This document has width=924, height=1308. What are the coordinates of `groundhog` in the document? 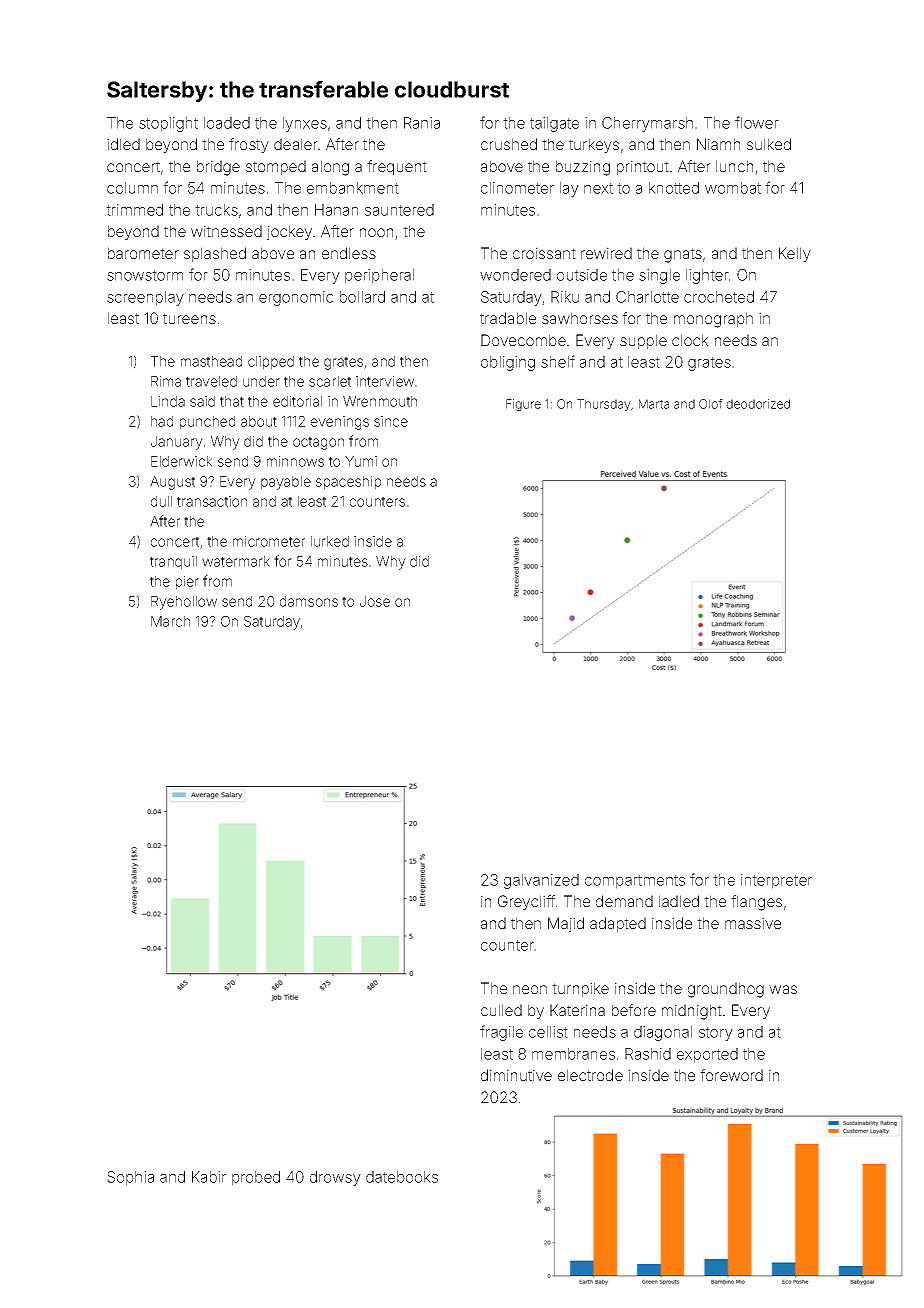 It's located at (726, 990).
